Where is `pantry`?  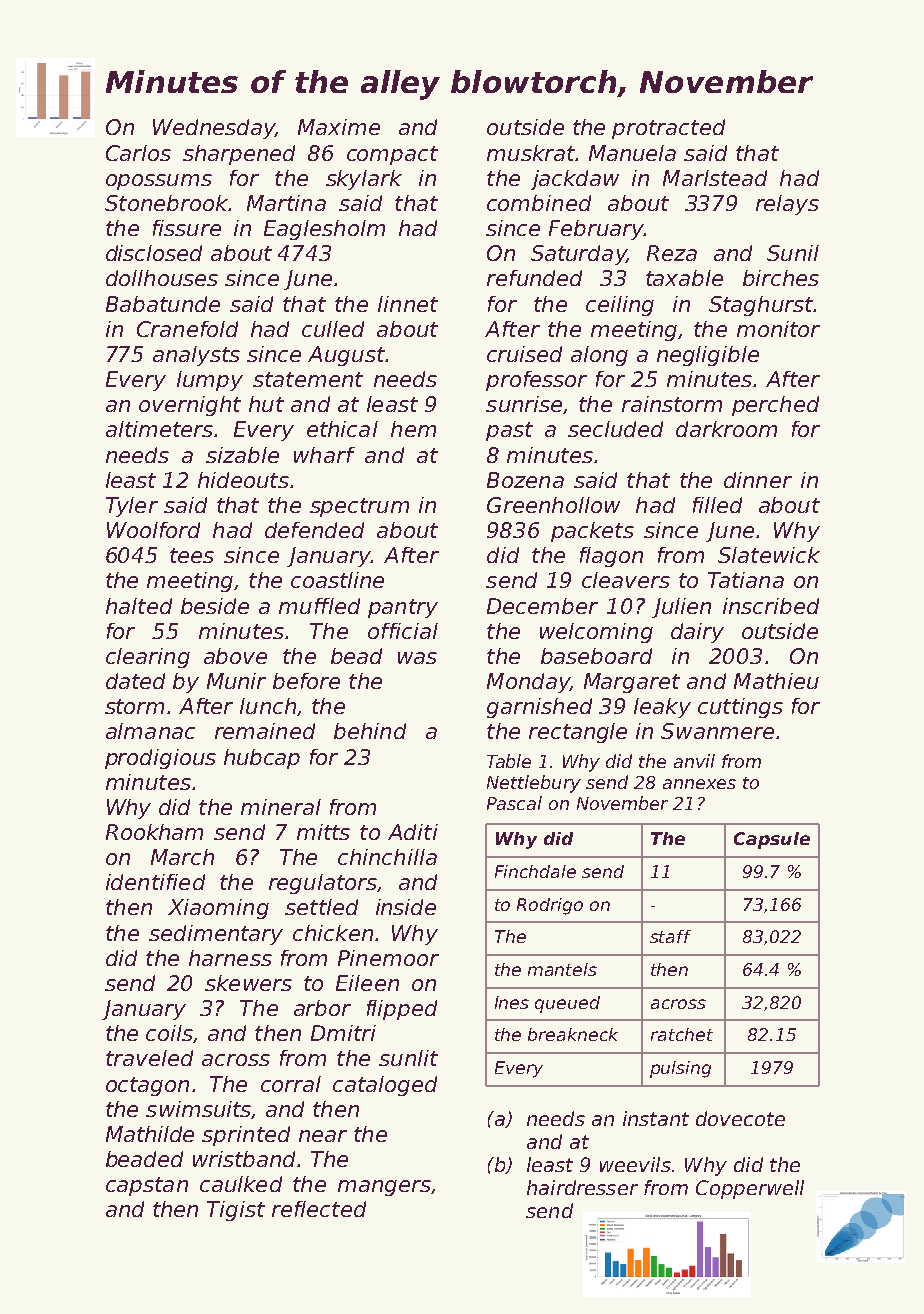 pantry is located at coordinates (403, 608).
